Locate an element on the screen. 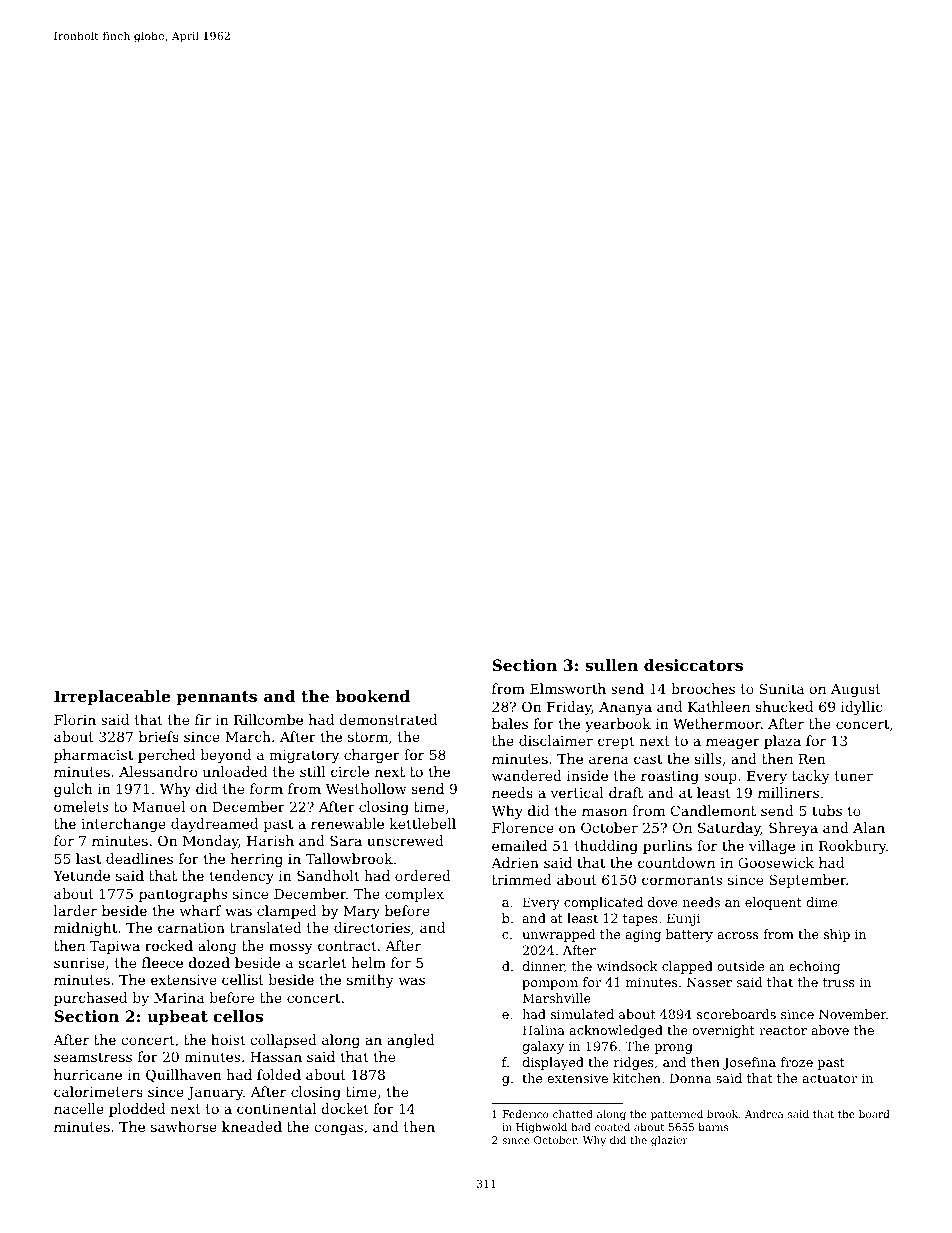 The image size is (952, 1233). last is located at coordinates (88, 858).
